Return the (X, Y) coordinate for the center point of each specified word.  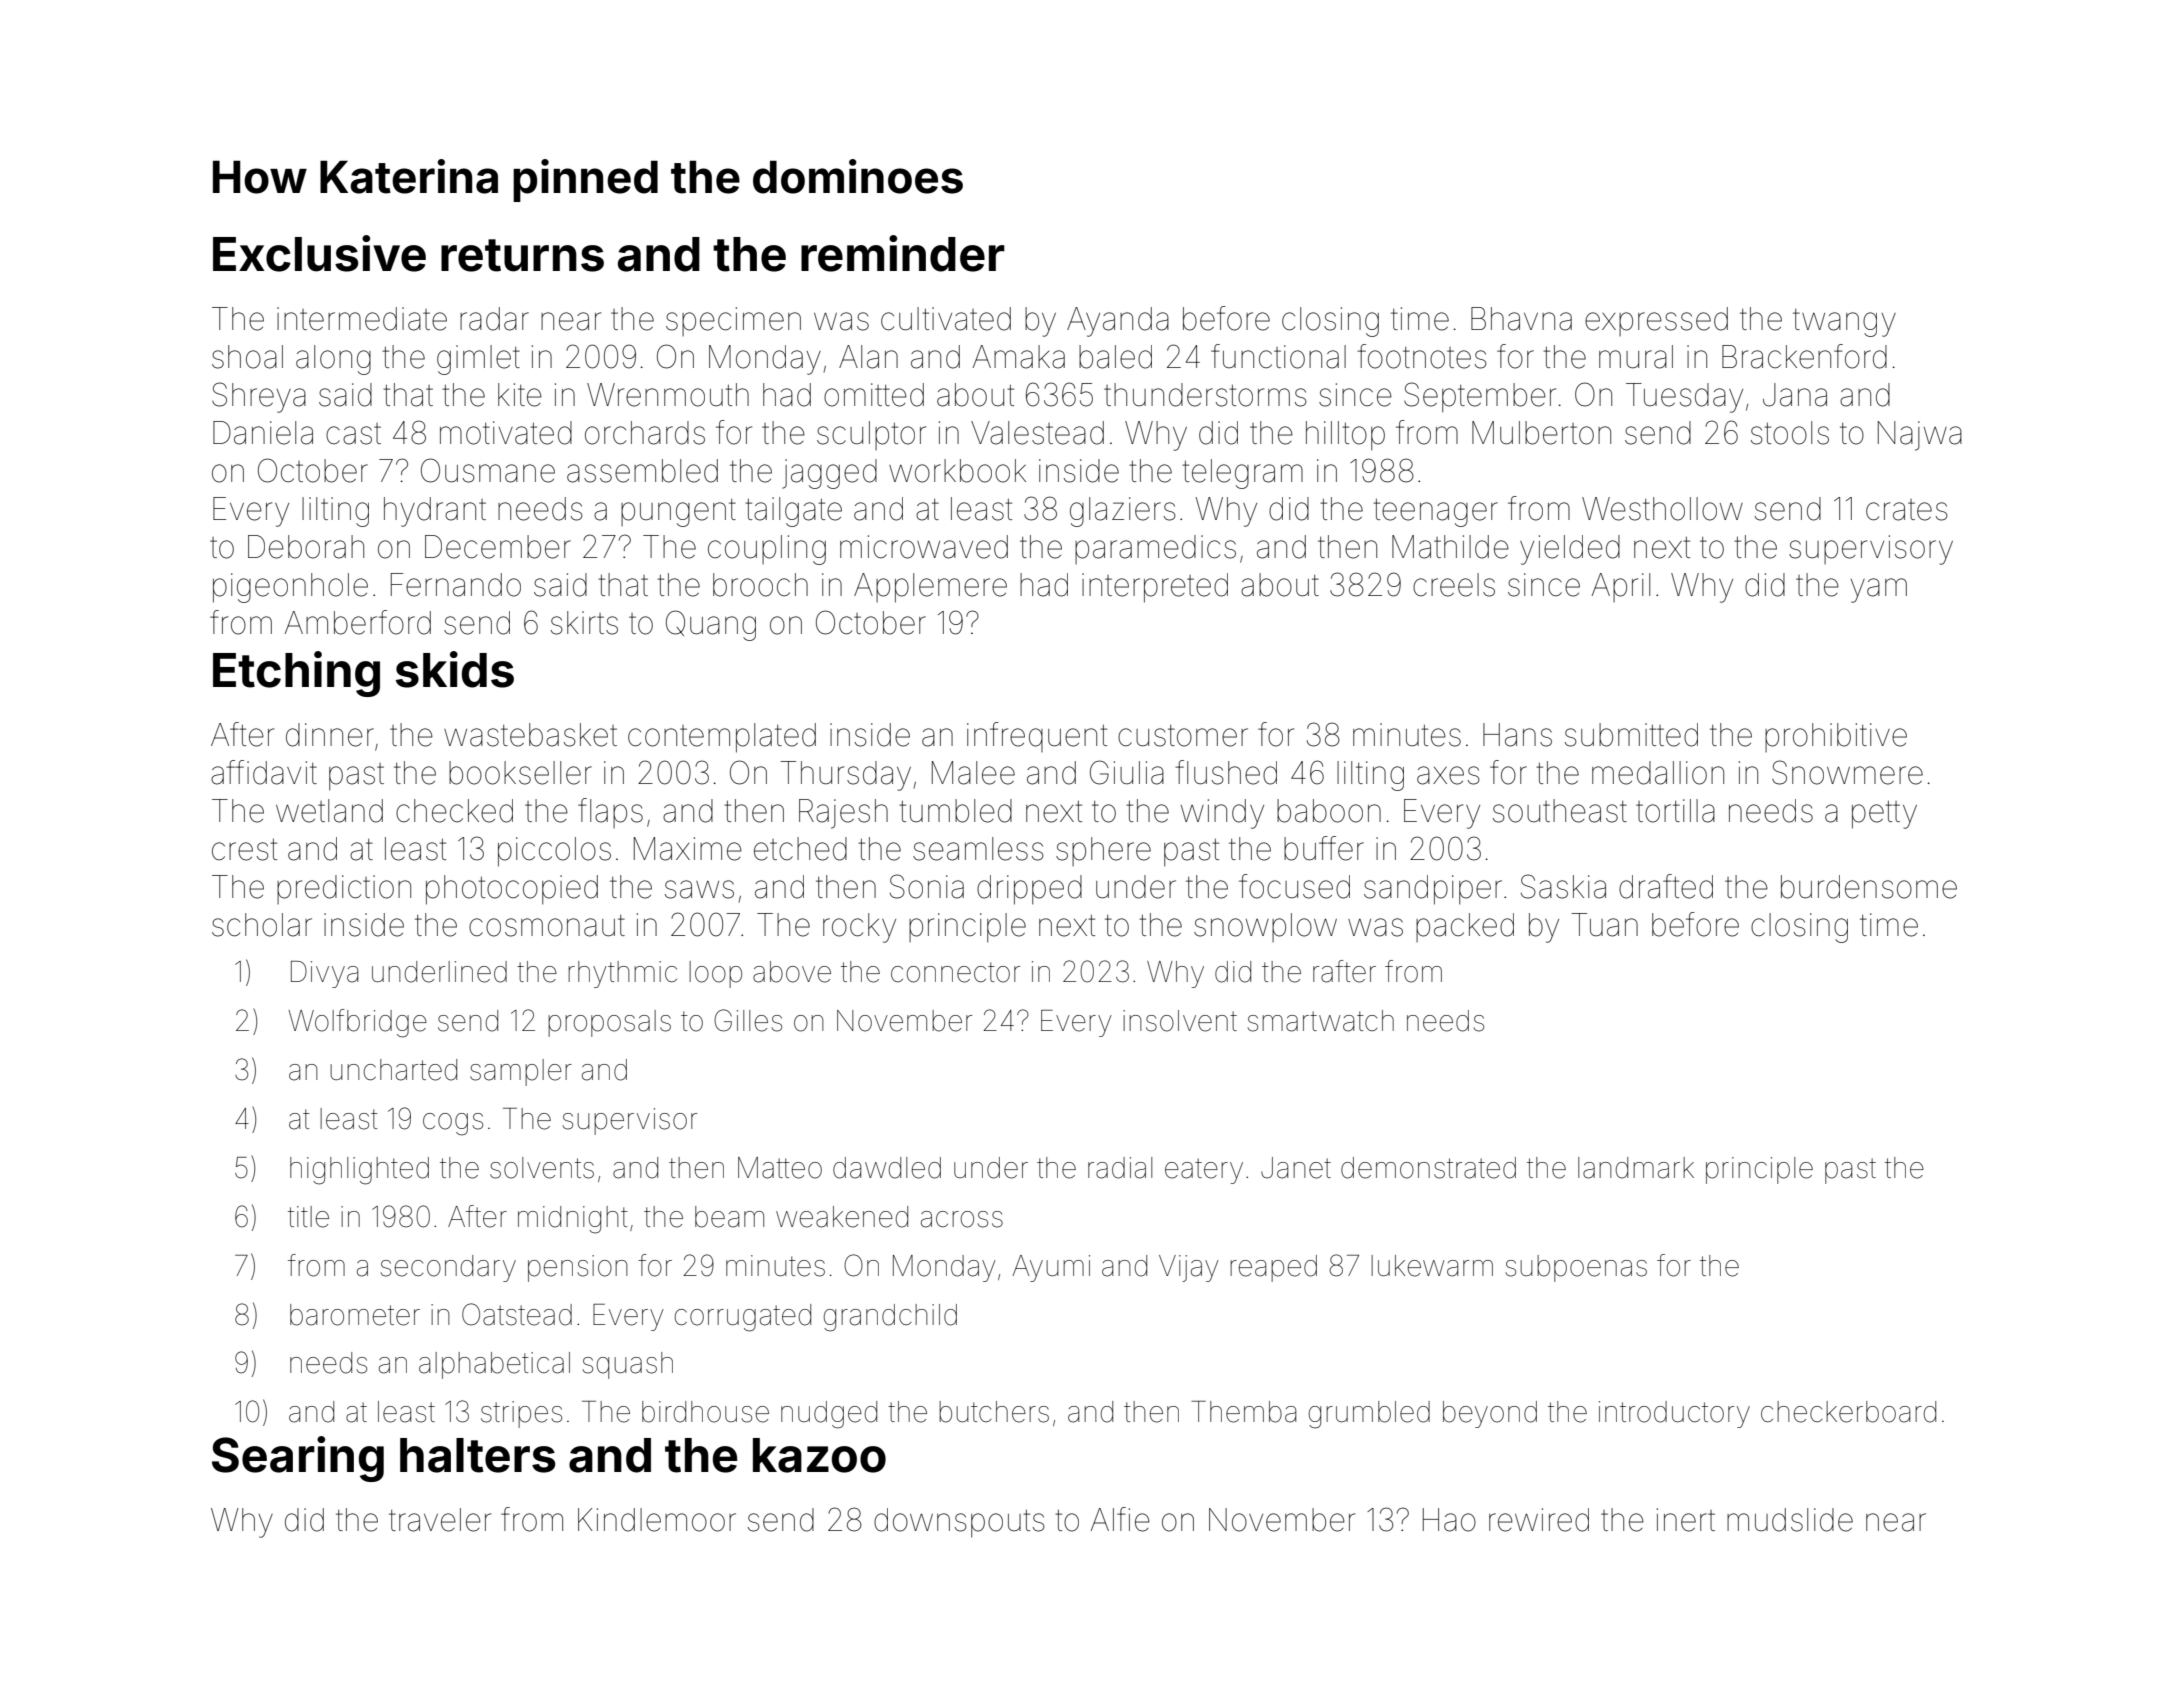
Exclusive (319, 253)
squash (627, 1365)
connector (955, 972)
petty (1884, 815)
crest (244, 850)
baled (1115, 357)
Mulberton (1541, 433)
